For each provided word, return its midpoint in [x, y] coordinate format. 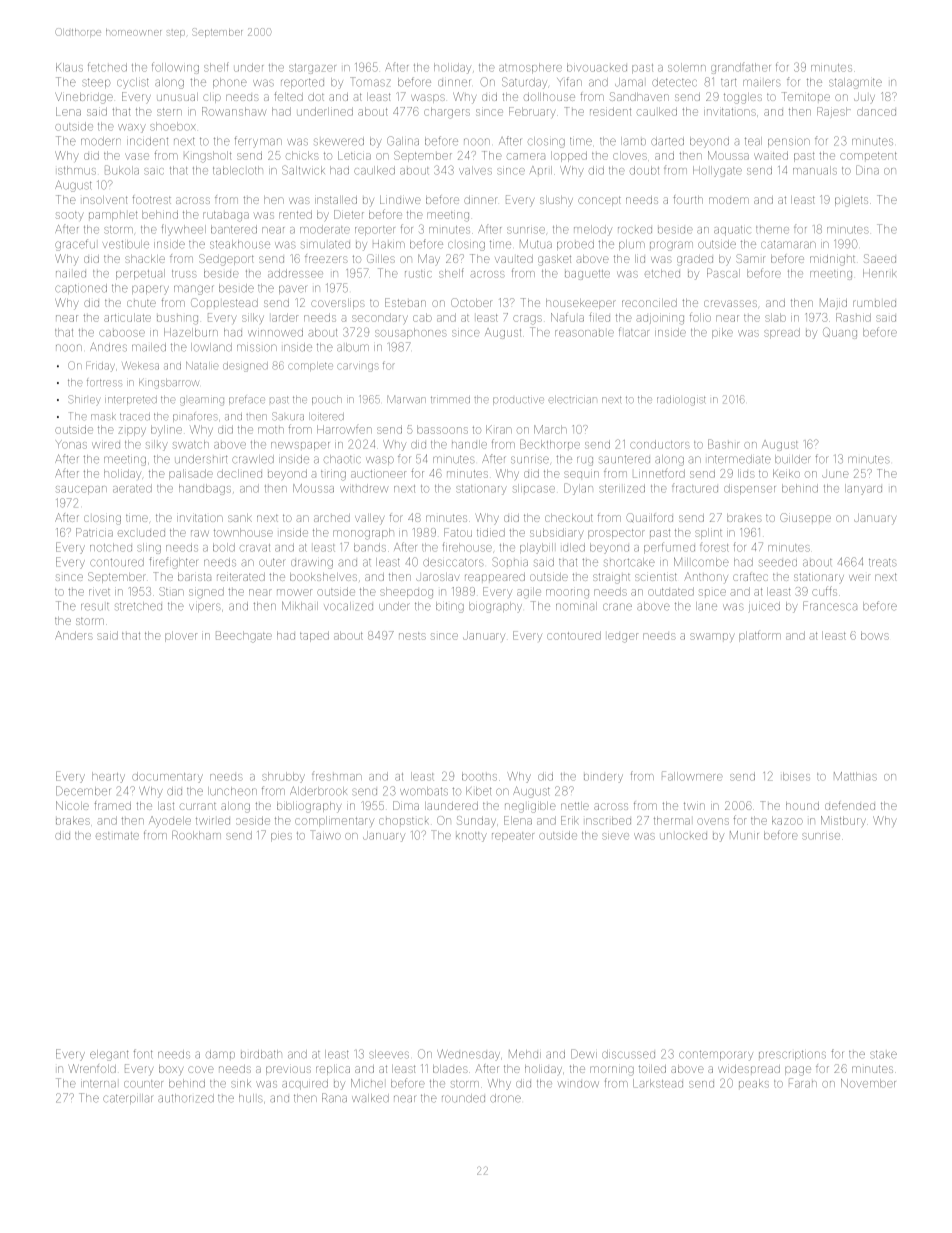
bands [370, 547]
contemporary [716, 1056]
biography [495, 607]
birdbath [261, 1054]
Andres [108, 347]
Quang [840, 333]
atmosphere [530, 68]
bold [224, 547]
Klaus [69, 67]
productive [518, 400]
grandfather [741, 68]
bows [875, 635]
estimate [117, 836]
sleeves [389, 1054]
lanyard [863, 489]
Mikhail [300, 606]
